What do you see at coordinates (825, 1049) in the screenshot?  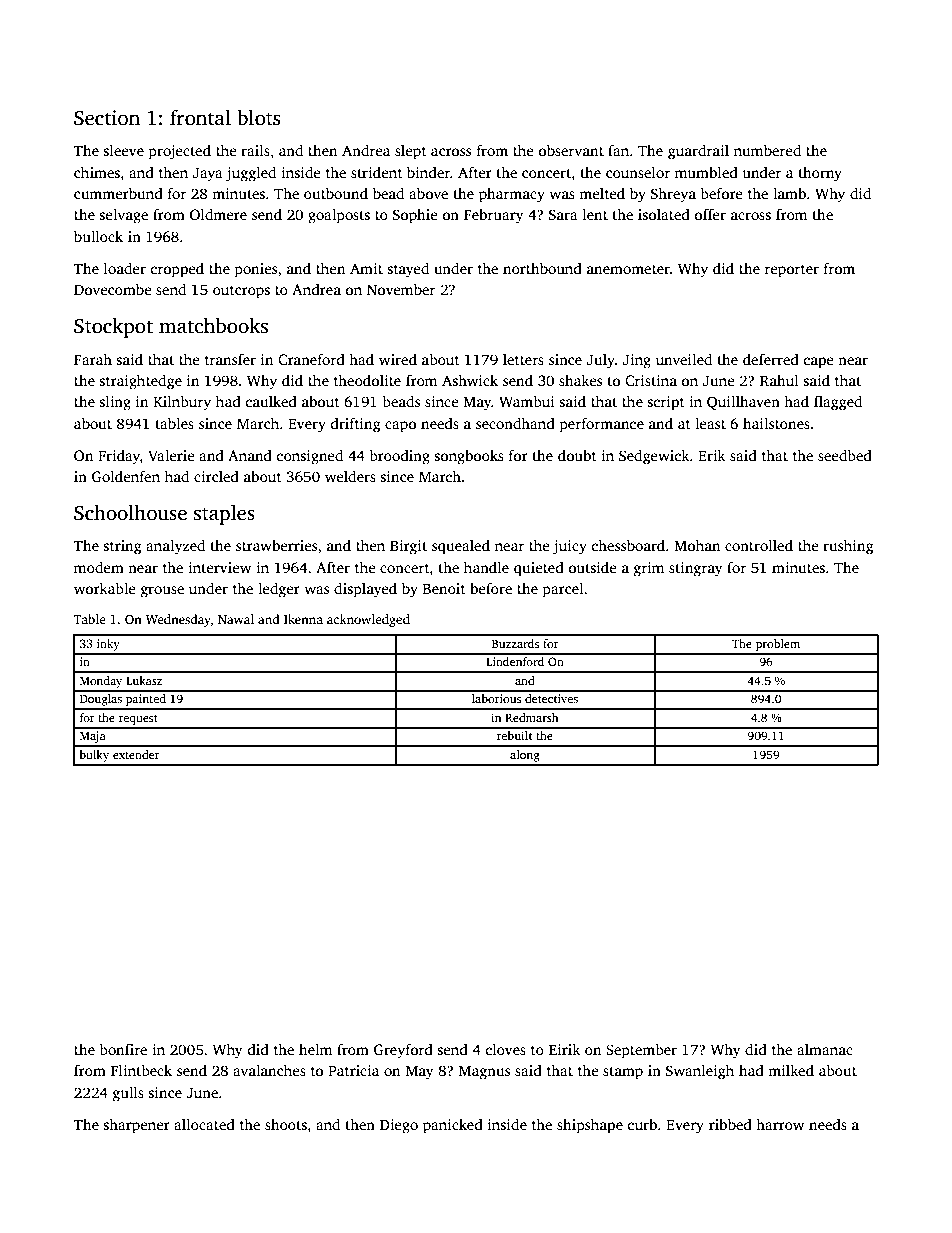 I see `almanac` at bounding box center [825, 1049].
